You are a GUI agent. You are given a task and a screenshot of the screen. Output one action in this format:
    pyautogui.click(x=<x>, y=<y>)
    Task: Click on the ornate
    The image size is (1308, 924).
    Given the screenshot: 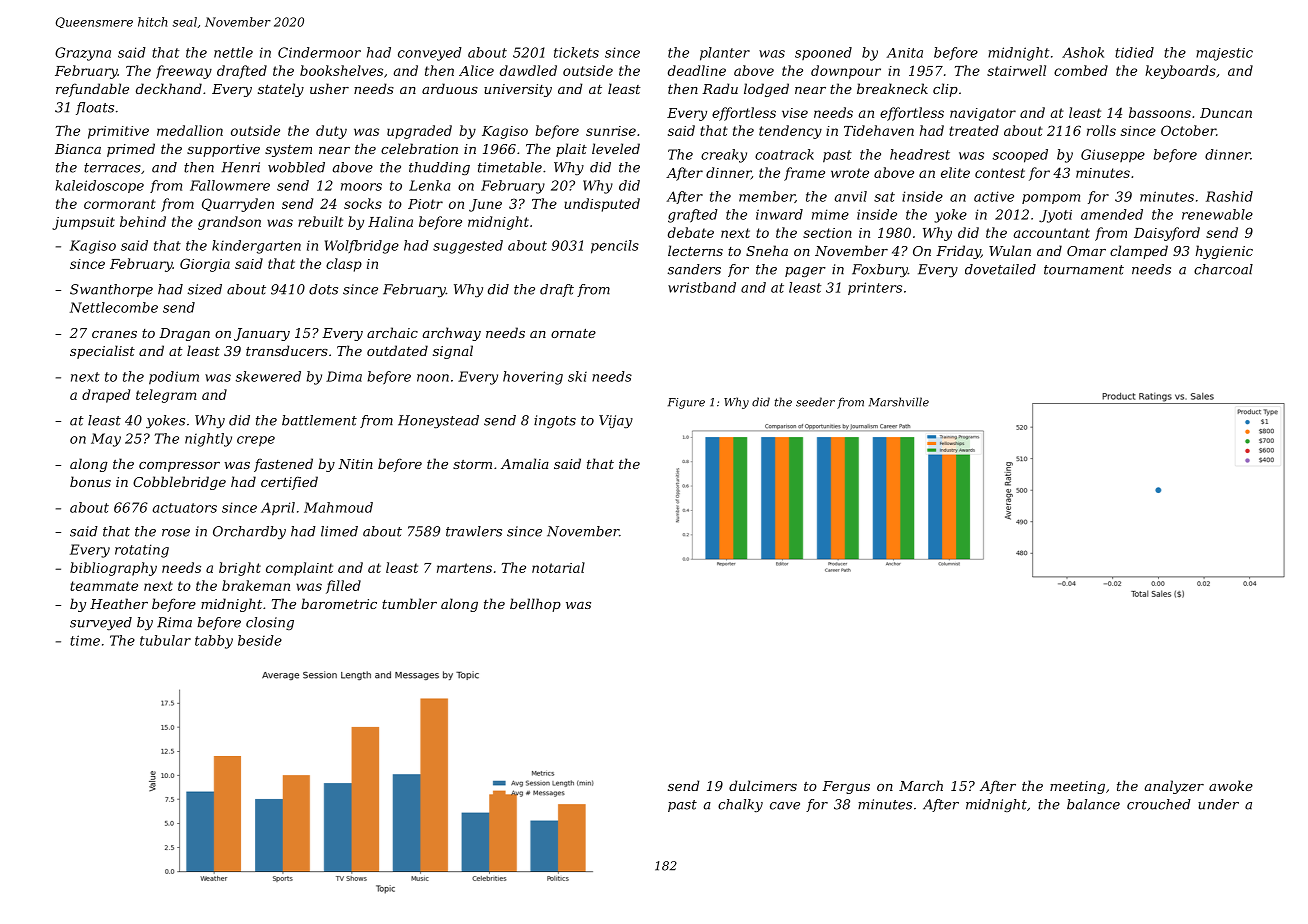 What is the action you would take?
    pyautogui.click(x=573, y=333)
